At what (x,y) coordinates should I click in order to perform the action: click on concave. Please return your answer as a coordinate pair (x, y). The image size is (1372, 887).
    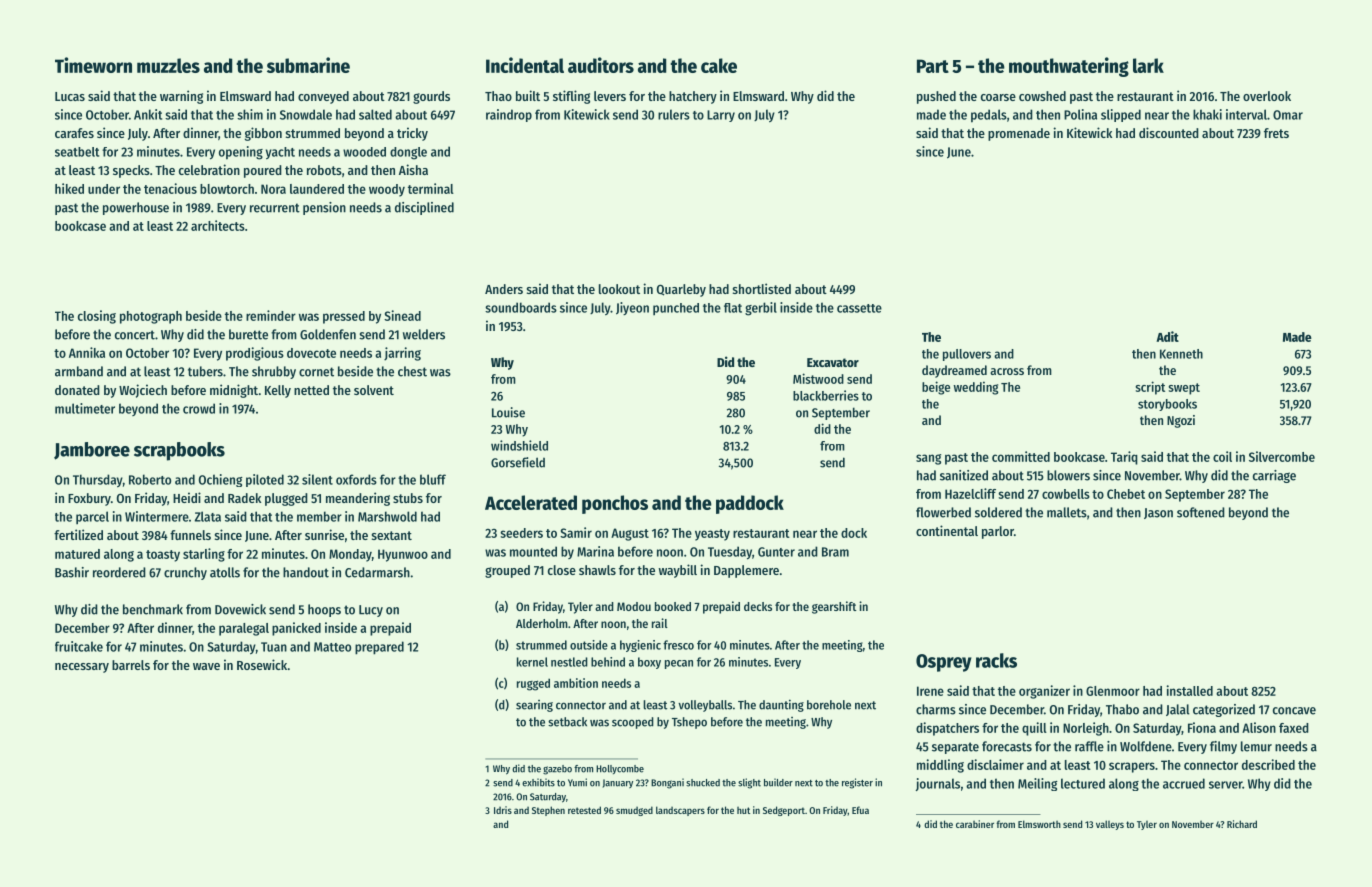
    Looking at the image, I should click on (1294, 711).
